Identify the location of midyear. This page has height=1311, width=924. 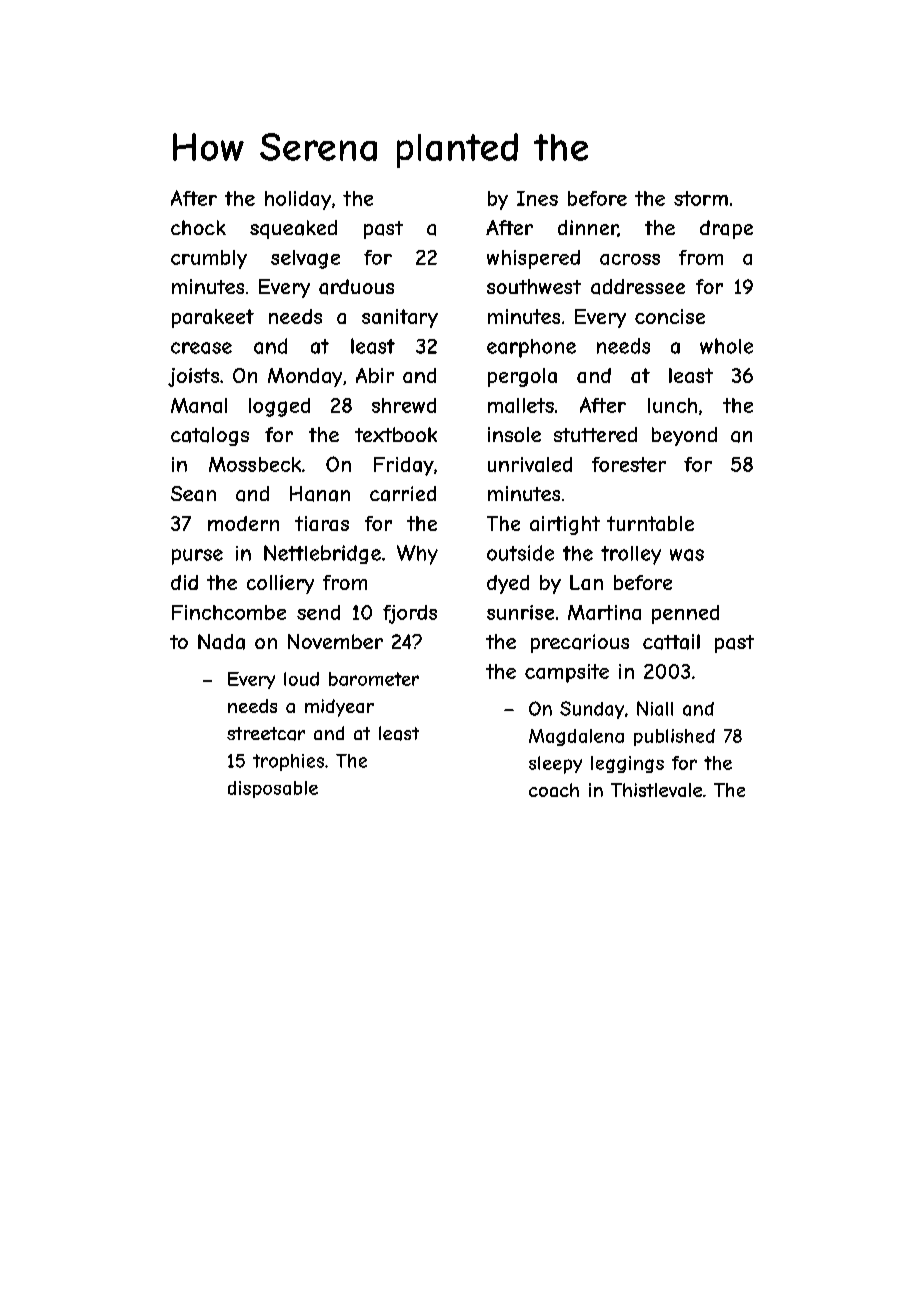
(339, 708).
